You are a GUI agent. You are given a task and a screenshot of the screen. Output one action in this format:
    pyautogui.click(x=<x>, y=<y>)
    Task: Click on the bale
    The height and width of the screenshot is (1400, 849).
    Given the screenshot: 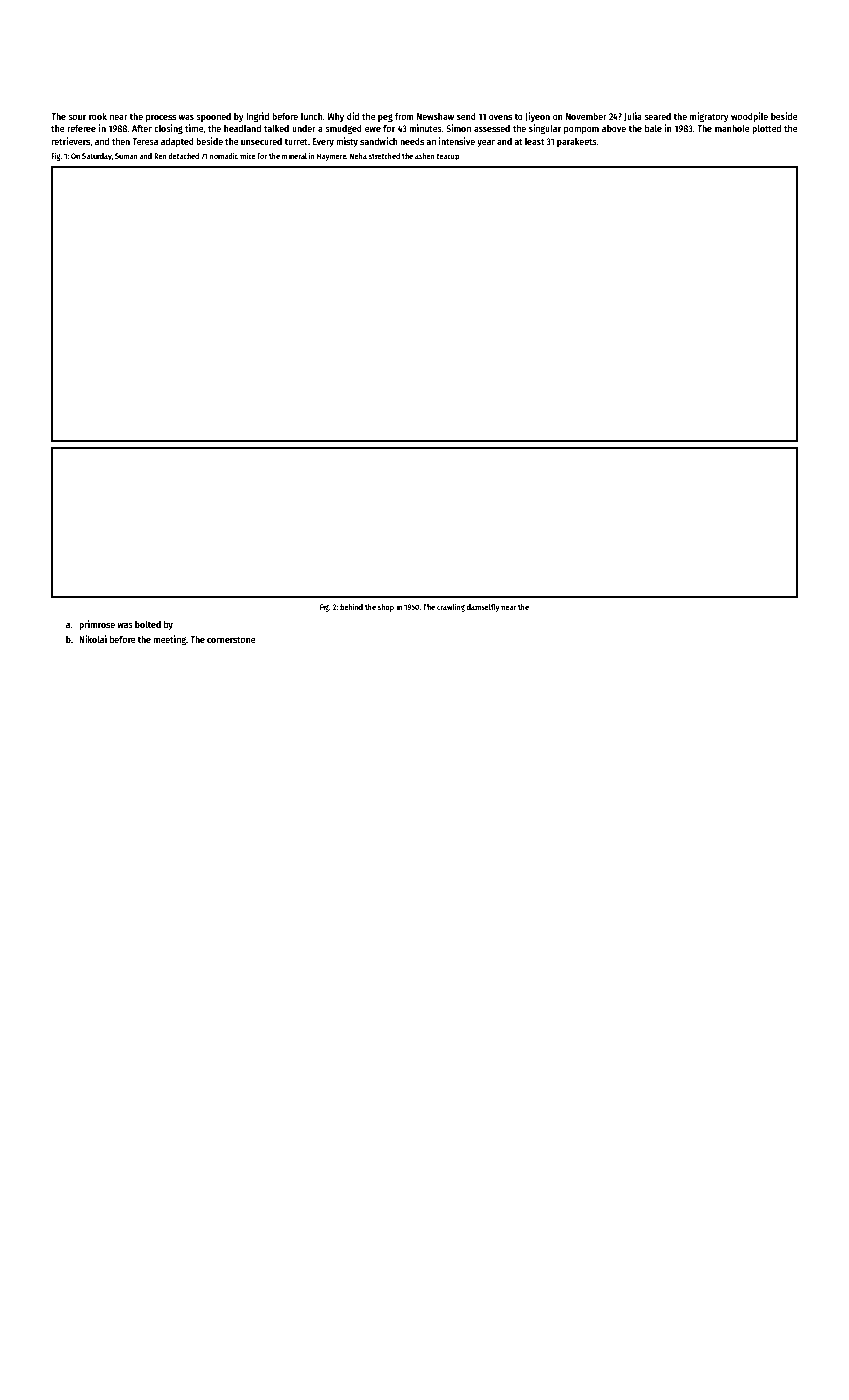 What is the action you would take?
    pyautogui.click(x=653, y=128)
